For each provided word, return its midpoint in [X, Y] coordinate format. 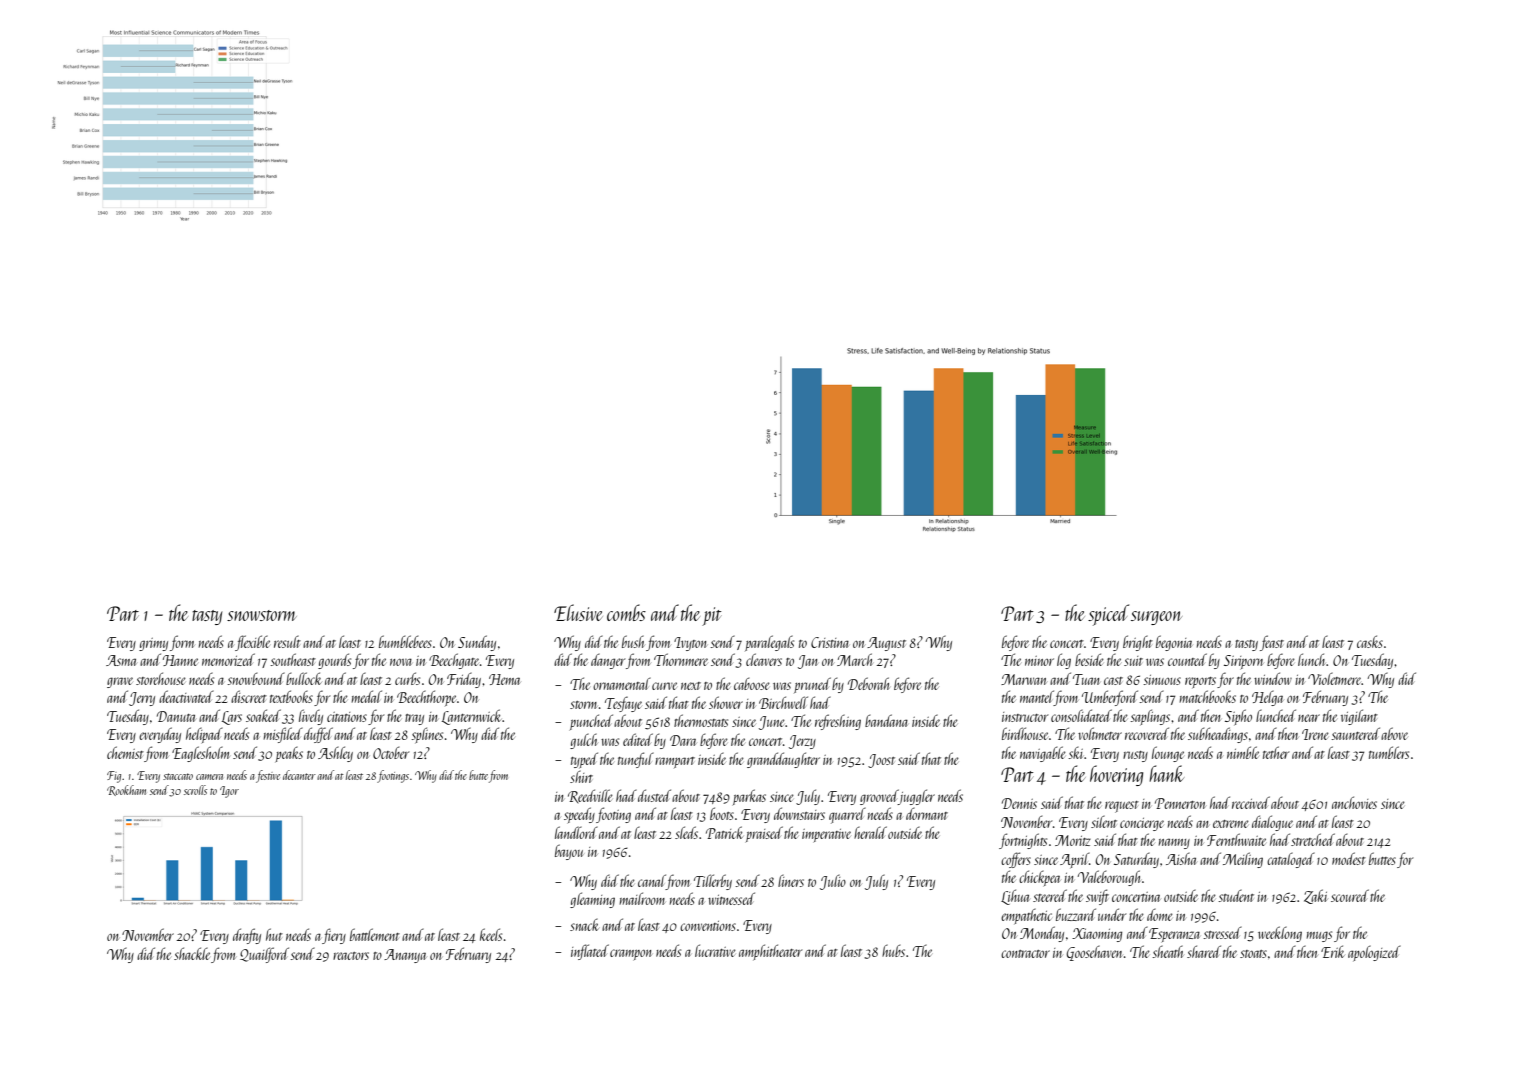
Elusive [578, 612]
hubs [893, 950]
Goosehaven [1094, 953]
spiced [1108, 615]
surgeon [1156, 618]
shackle [192, 953]
